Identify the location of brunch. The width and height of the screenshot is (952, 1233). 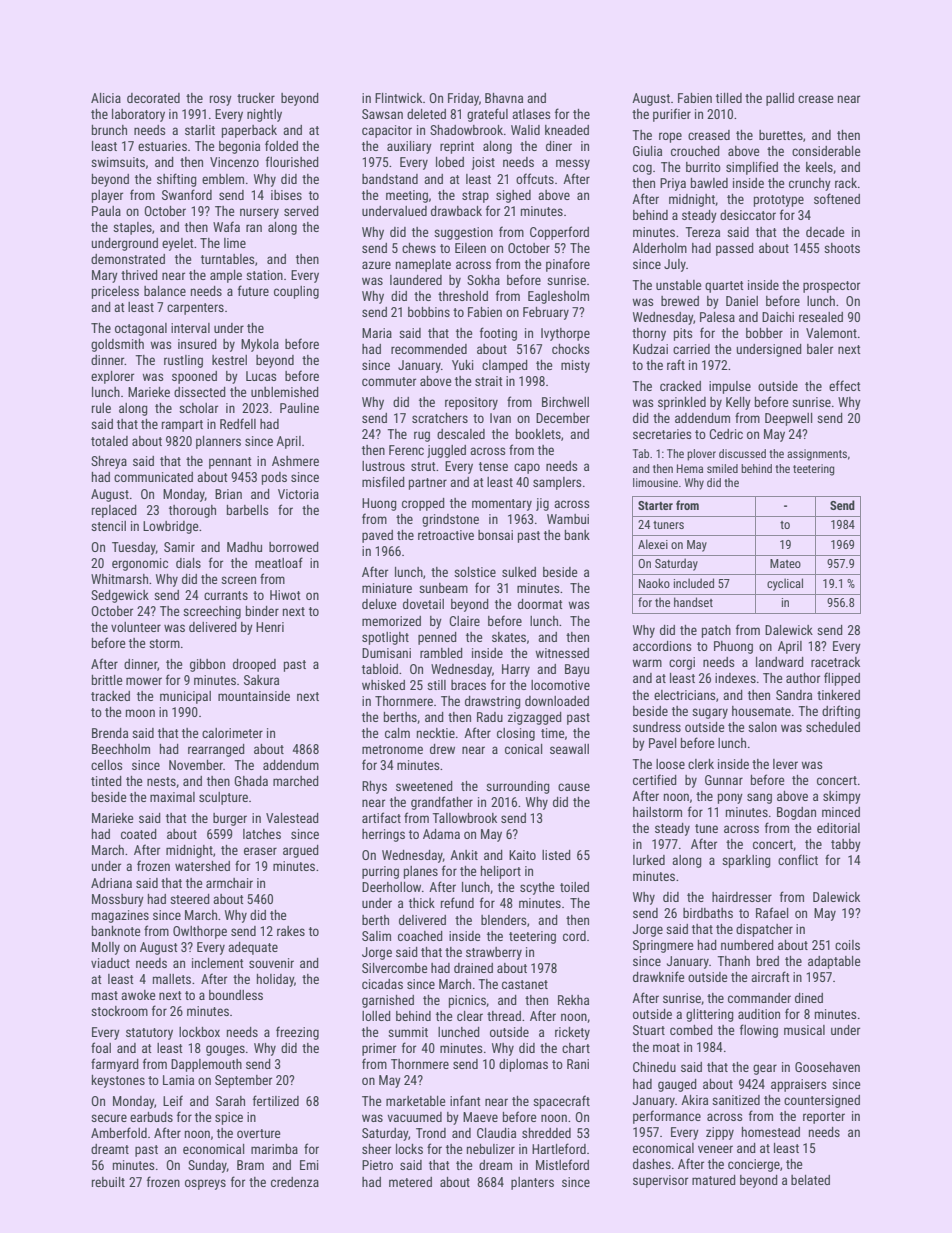
(109, 130).
